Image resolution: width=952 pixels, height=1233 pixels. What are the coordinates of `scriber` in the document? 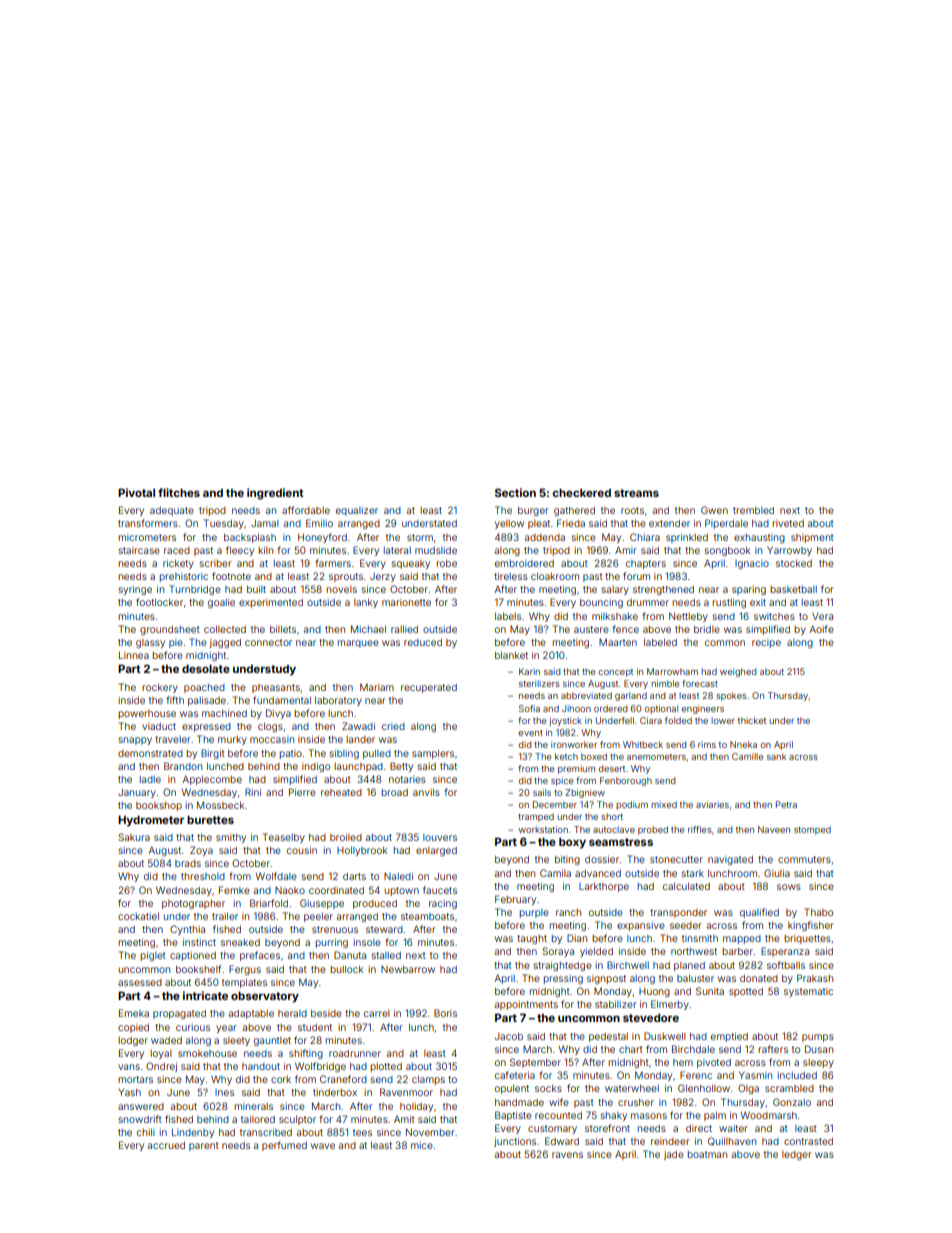 It's located at (216, 563).
